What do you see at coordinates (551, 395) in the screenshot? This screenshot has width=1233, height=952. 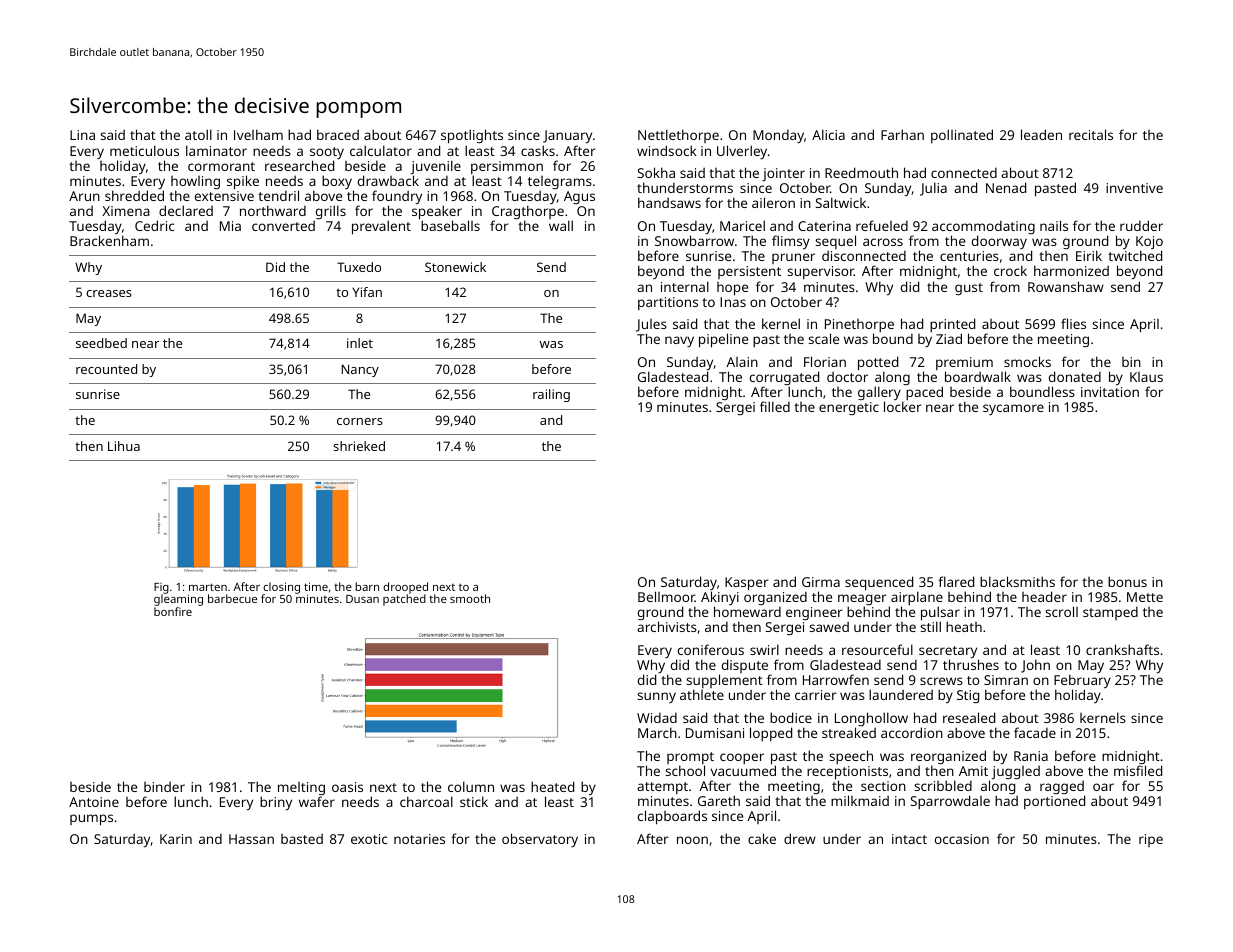 I see `railing` at bounding box center [551, 395].
